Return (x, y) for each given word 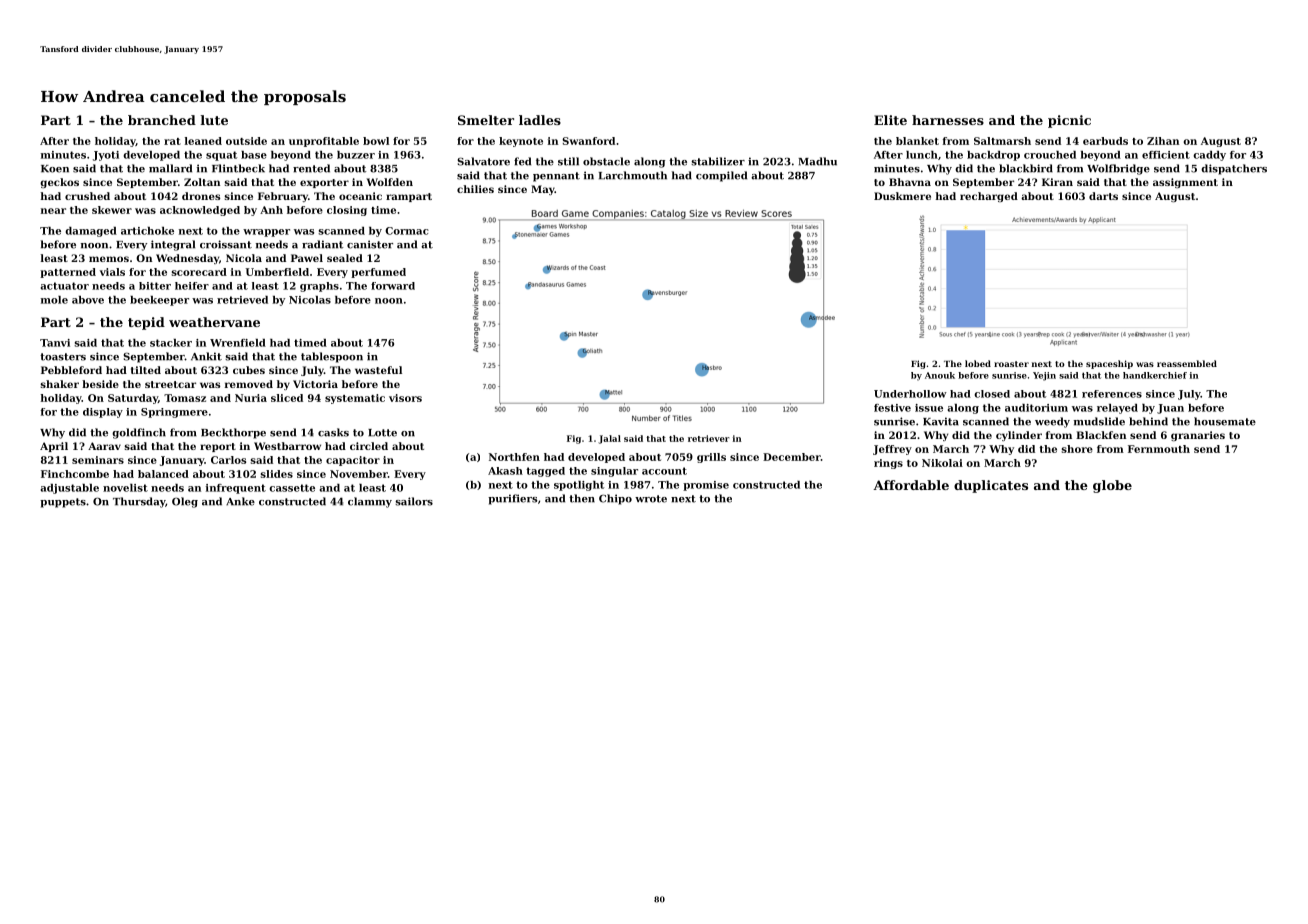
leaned (203, 141)
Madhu (817, 161)
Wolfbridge (1118, 169)
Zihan (1163, 141)
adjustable (70, 489)
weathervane (214, 322)
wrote (651, 499)
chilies (475, 189)
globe (1112, 486)
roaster (1011, 364)
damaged (91, 232)
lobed (978, 363)
